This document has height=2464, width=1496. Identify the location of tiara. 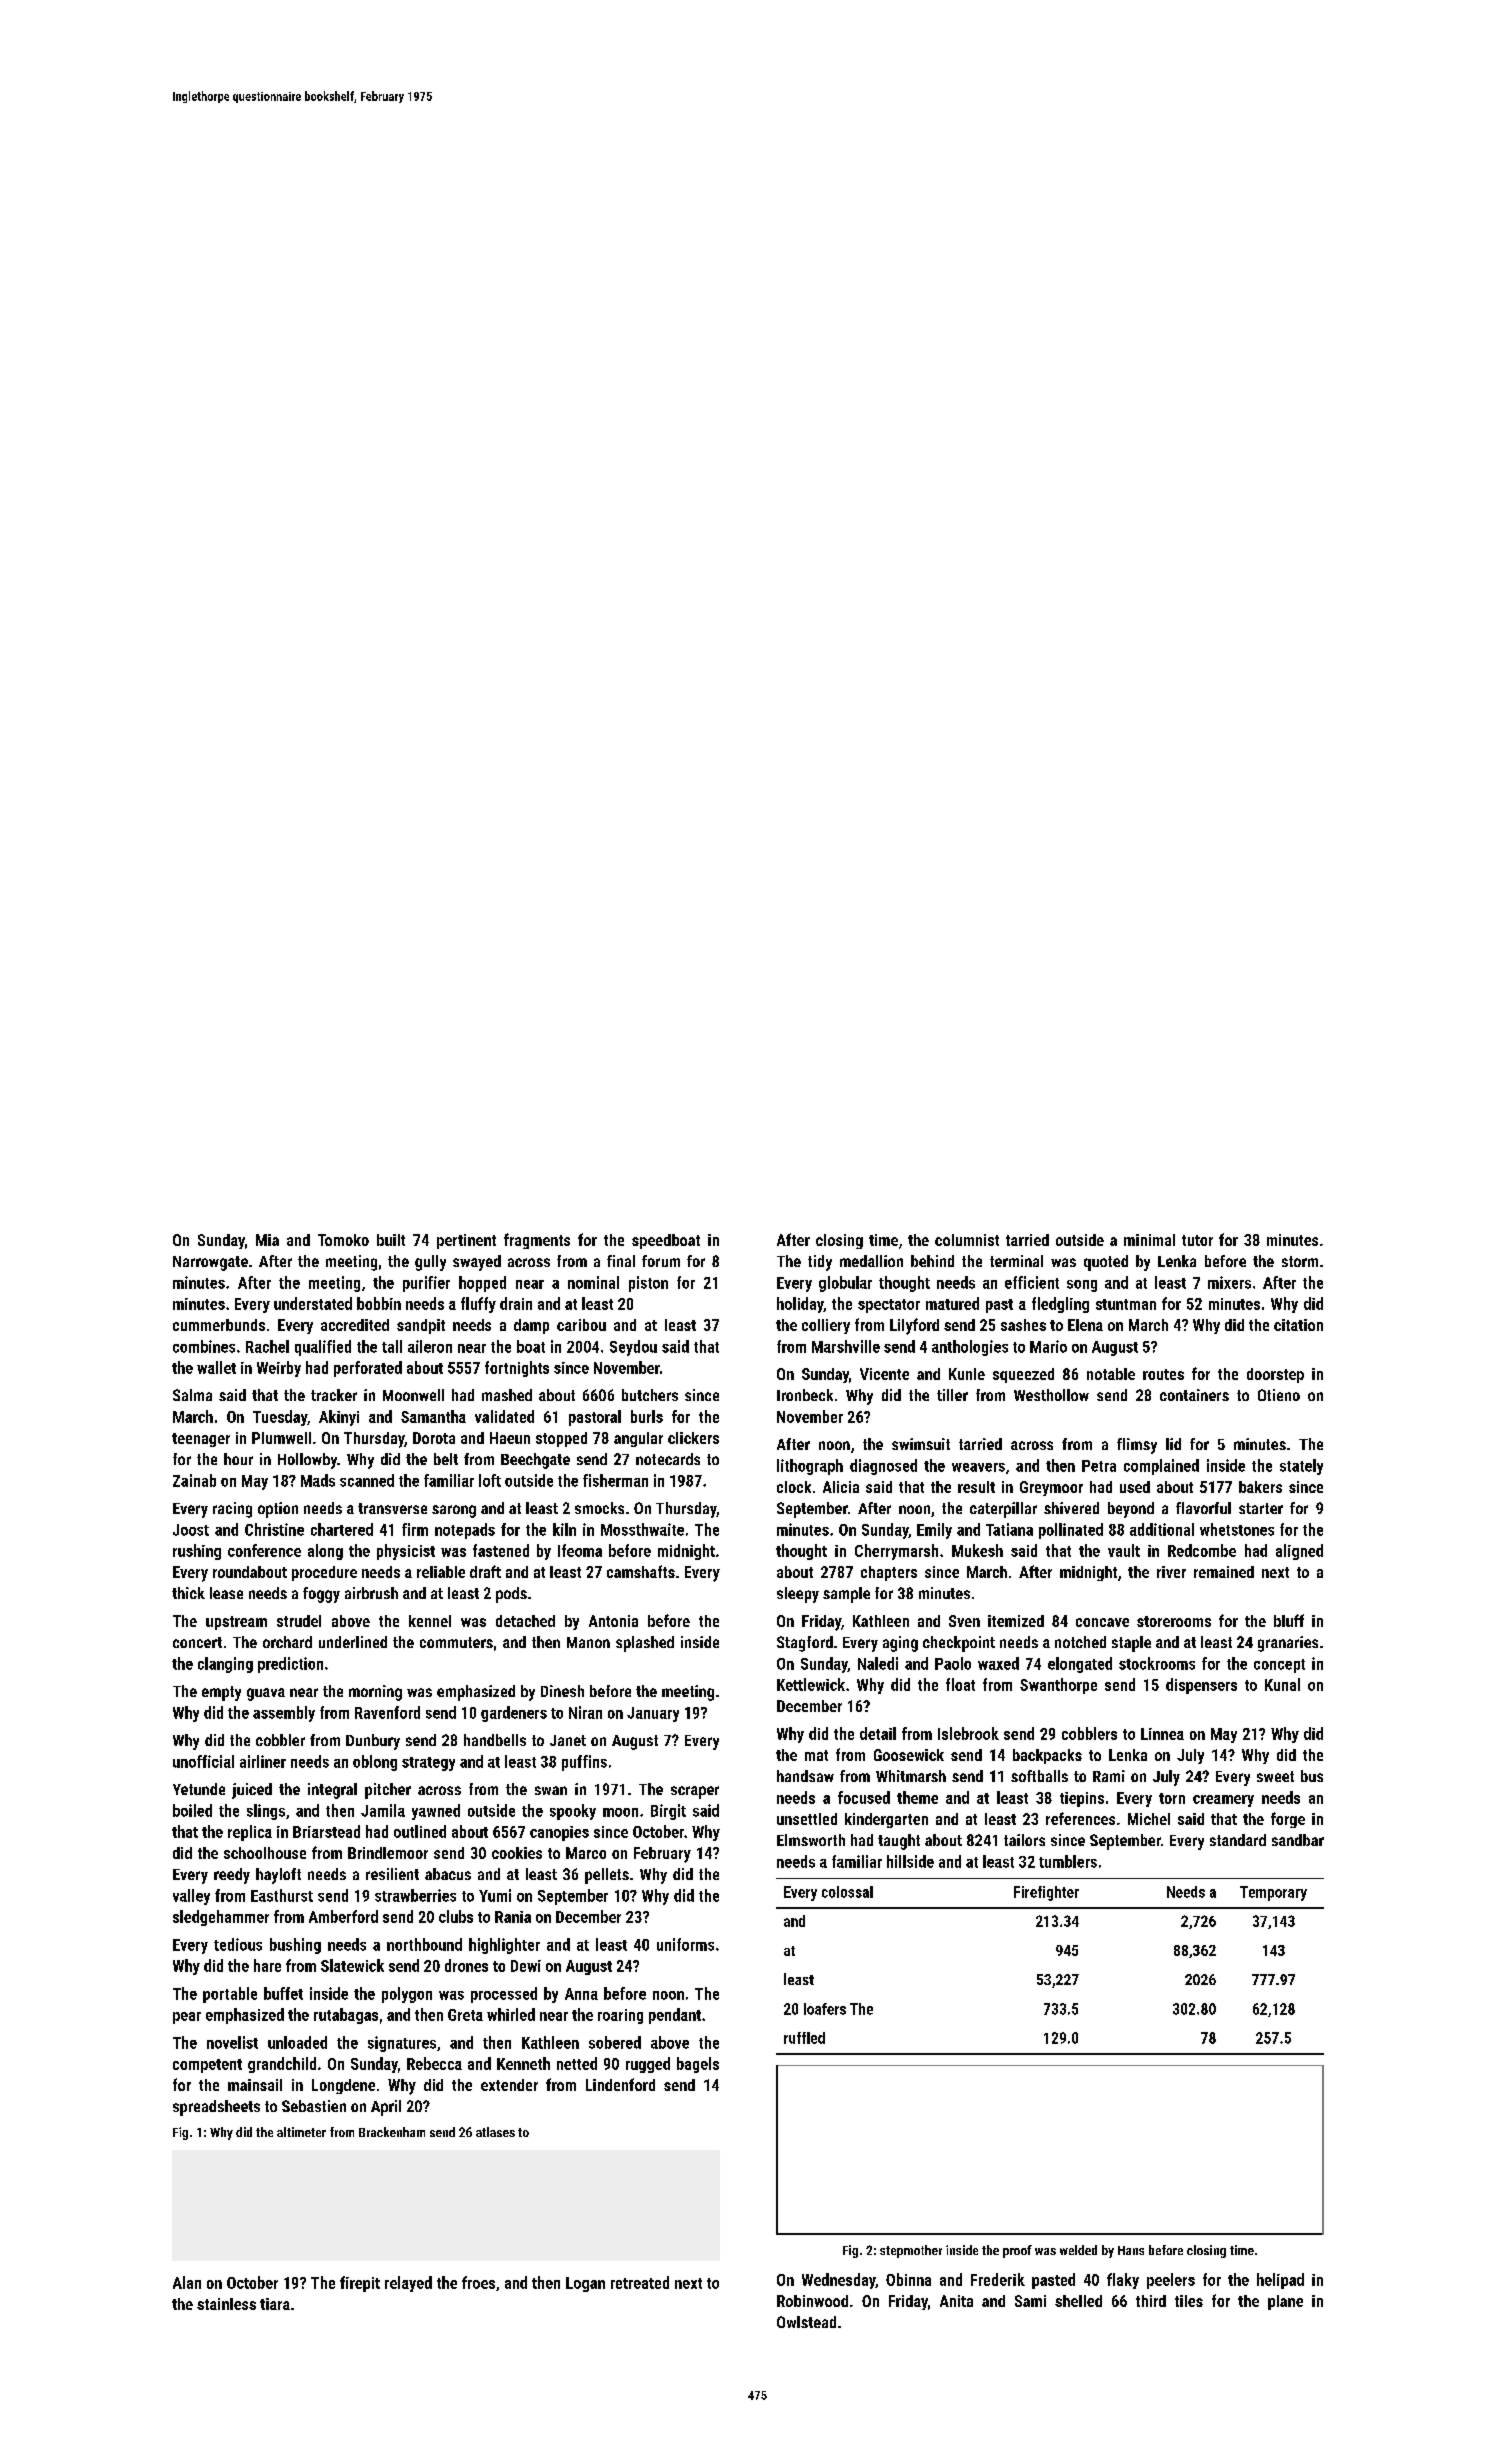
(275, 2304).
